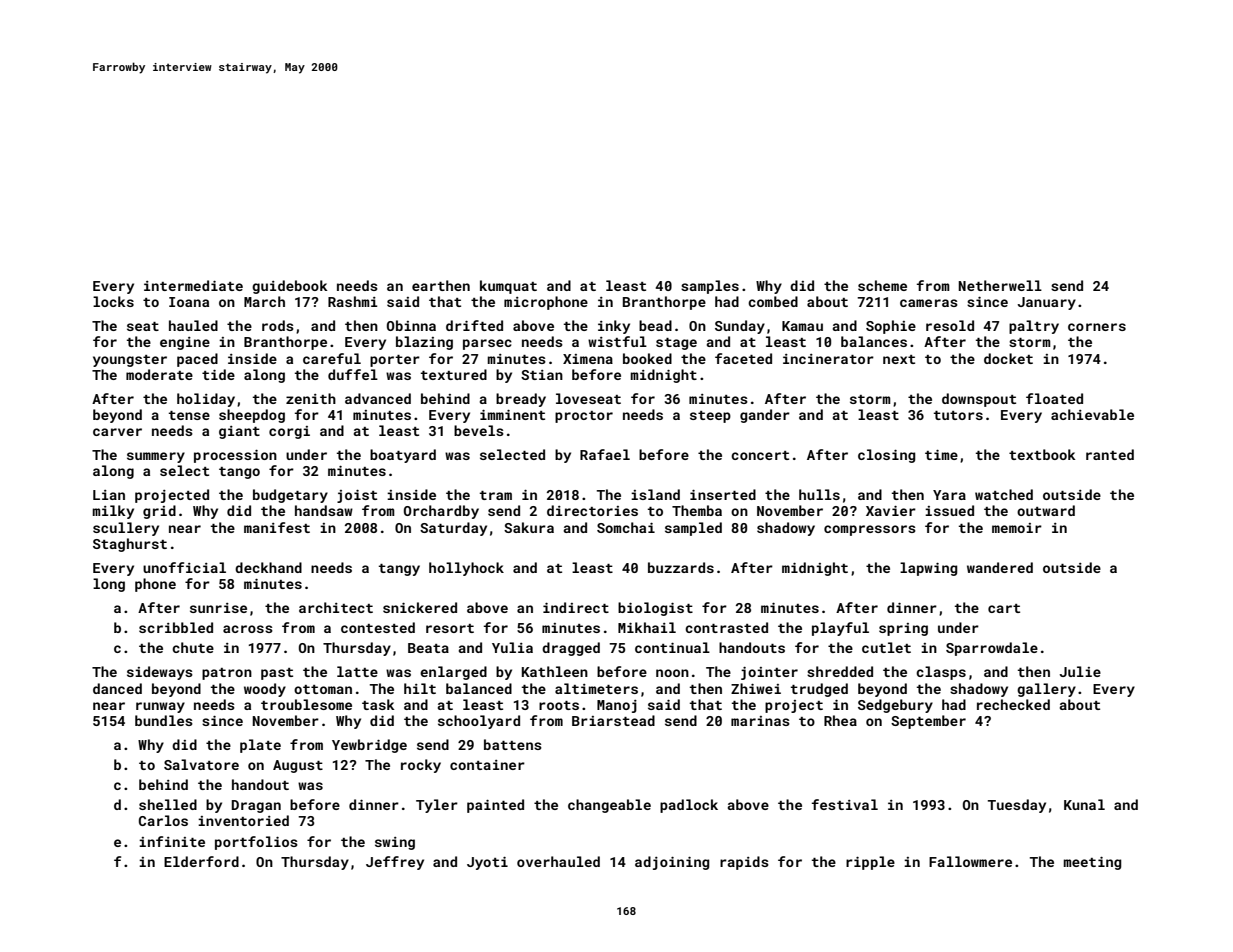 This image has height=952, width=1233. Describe the element at coordinates (453, 673) in the image. I see `enlarged` at that location.
